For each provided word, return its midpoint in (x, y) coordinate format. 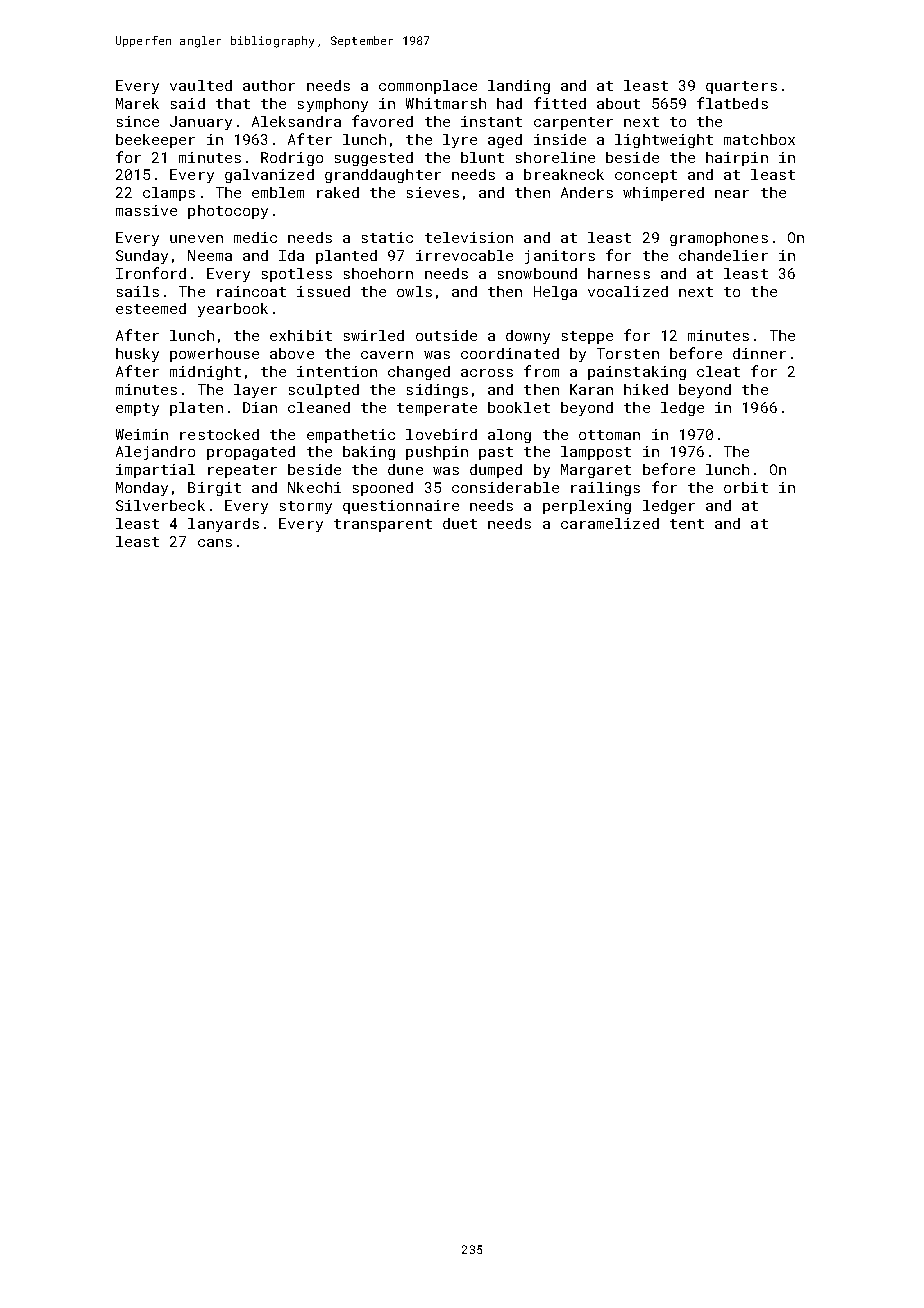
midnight (205, 373)
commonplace (428, 87)
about (618, 103)
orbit (746, 487)
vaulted (201, 85)
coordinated (510, 353)
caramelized (610, 523)
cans (215, 543)
